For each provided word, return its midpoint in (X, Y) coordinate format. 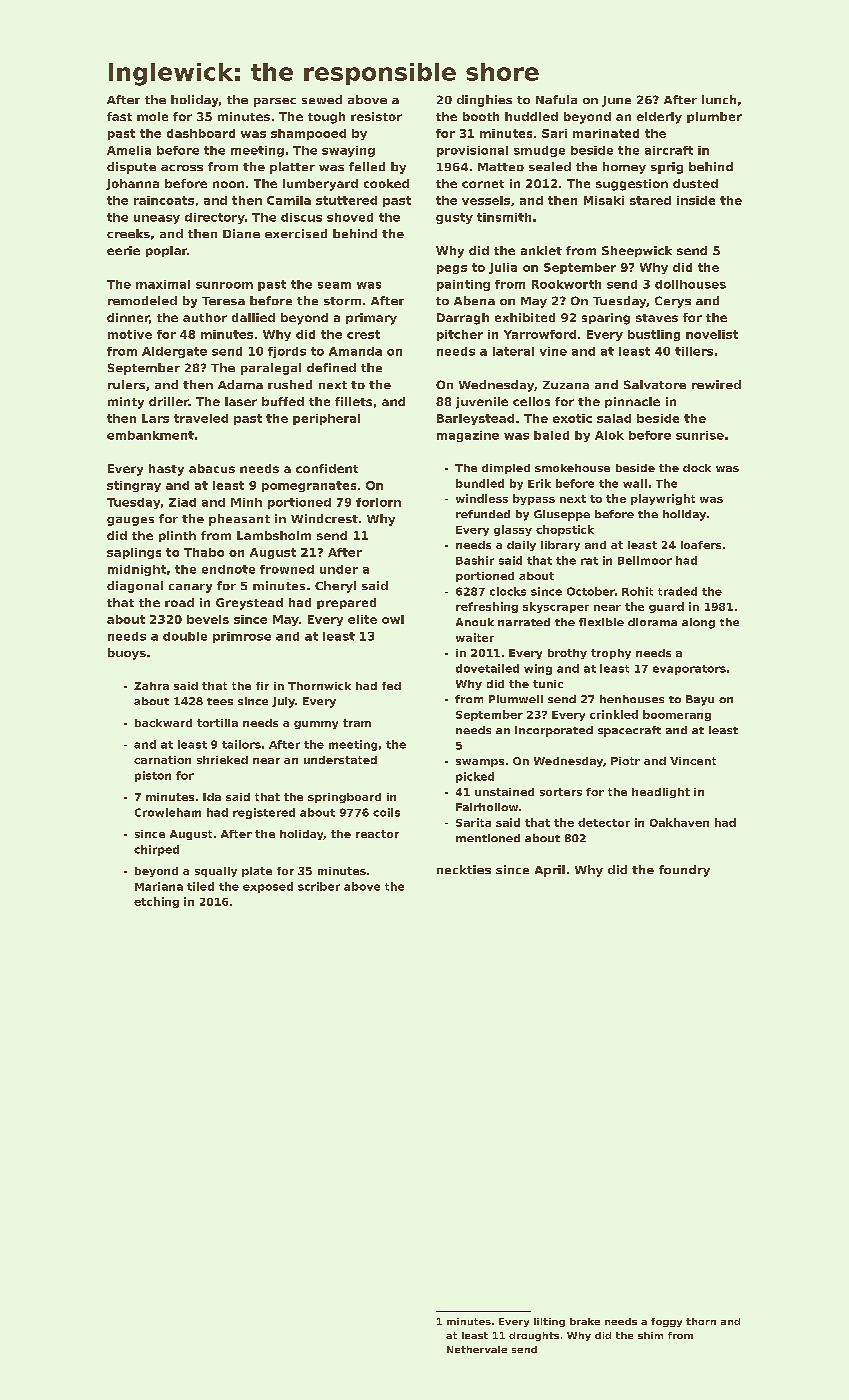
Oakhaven (679, 822)
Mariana (159, 886)
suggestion (632, 185)
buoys (127, 654)
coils (386, 812)
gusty (454, 218)
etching (156, 902)
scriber (319, 886)
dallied (253, 317)
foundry (684, 871)
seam (334, 285)
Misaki (604, 200)
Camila (289, 200)
